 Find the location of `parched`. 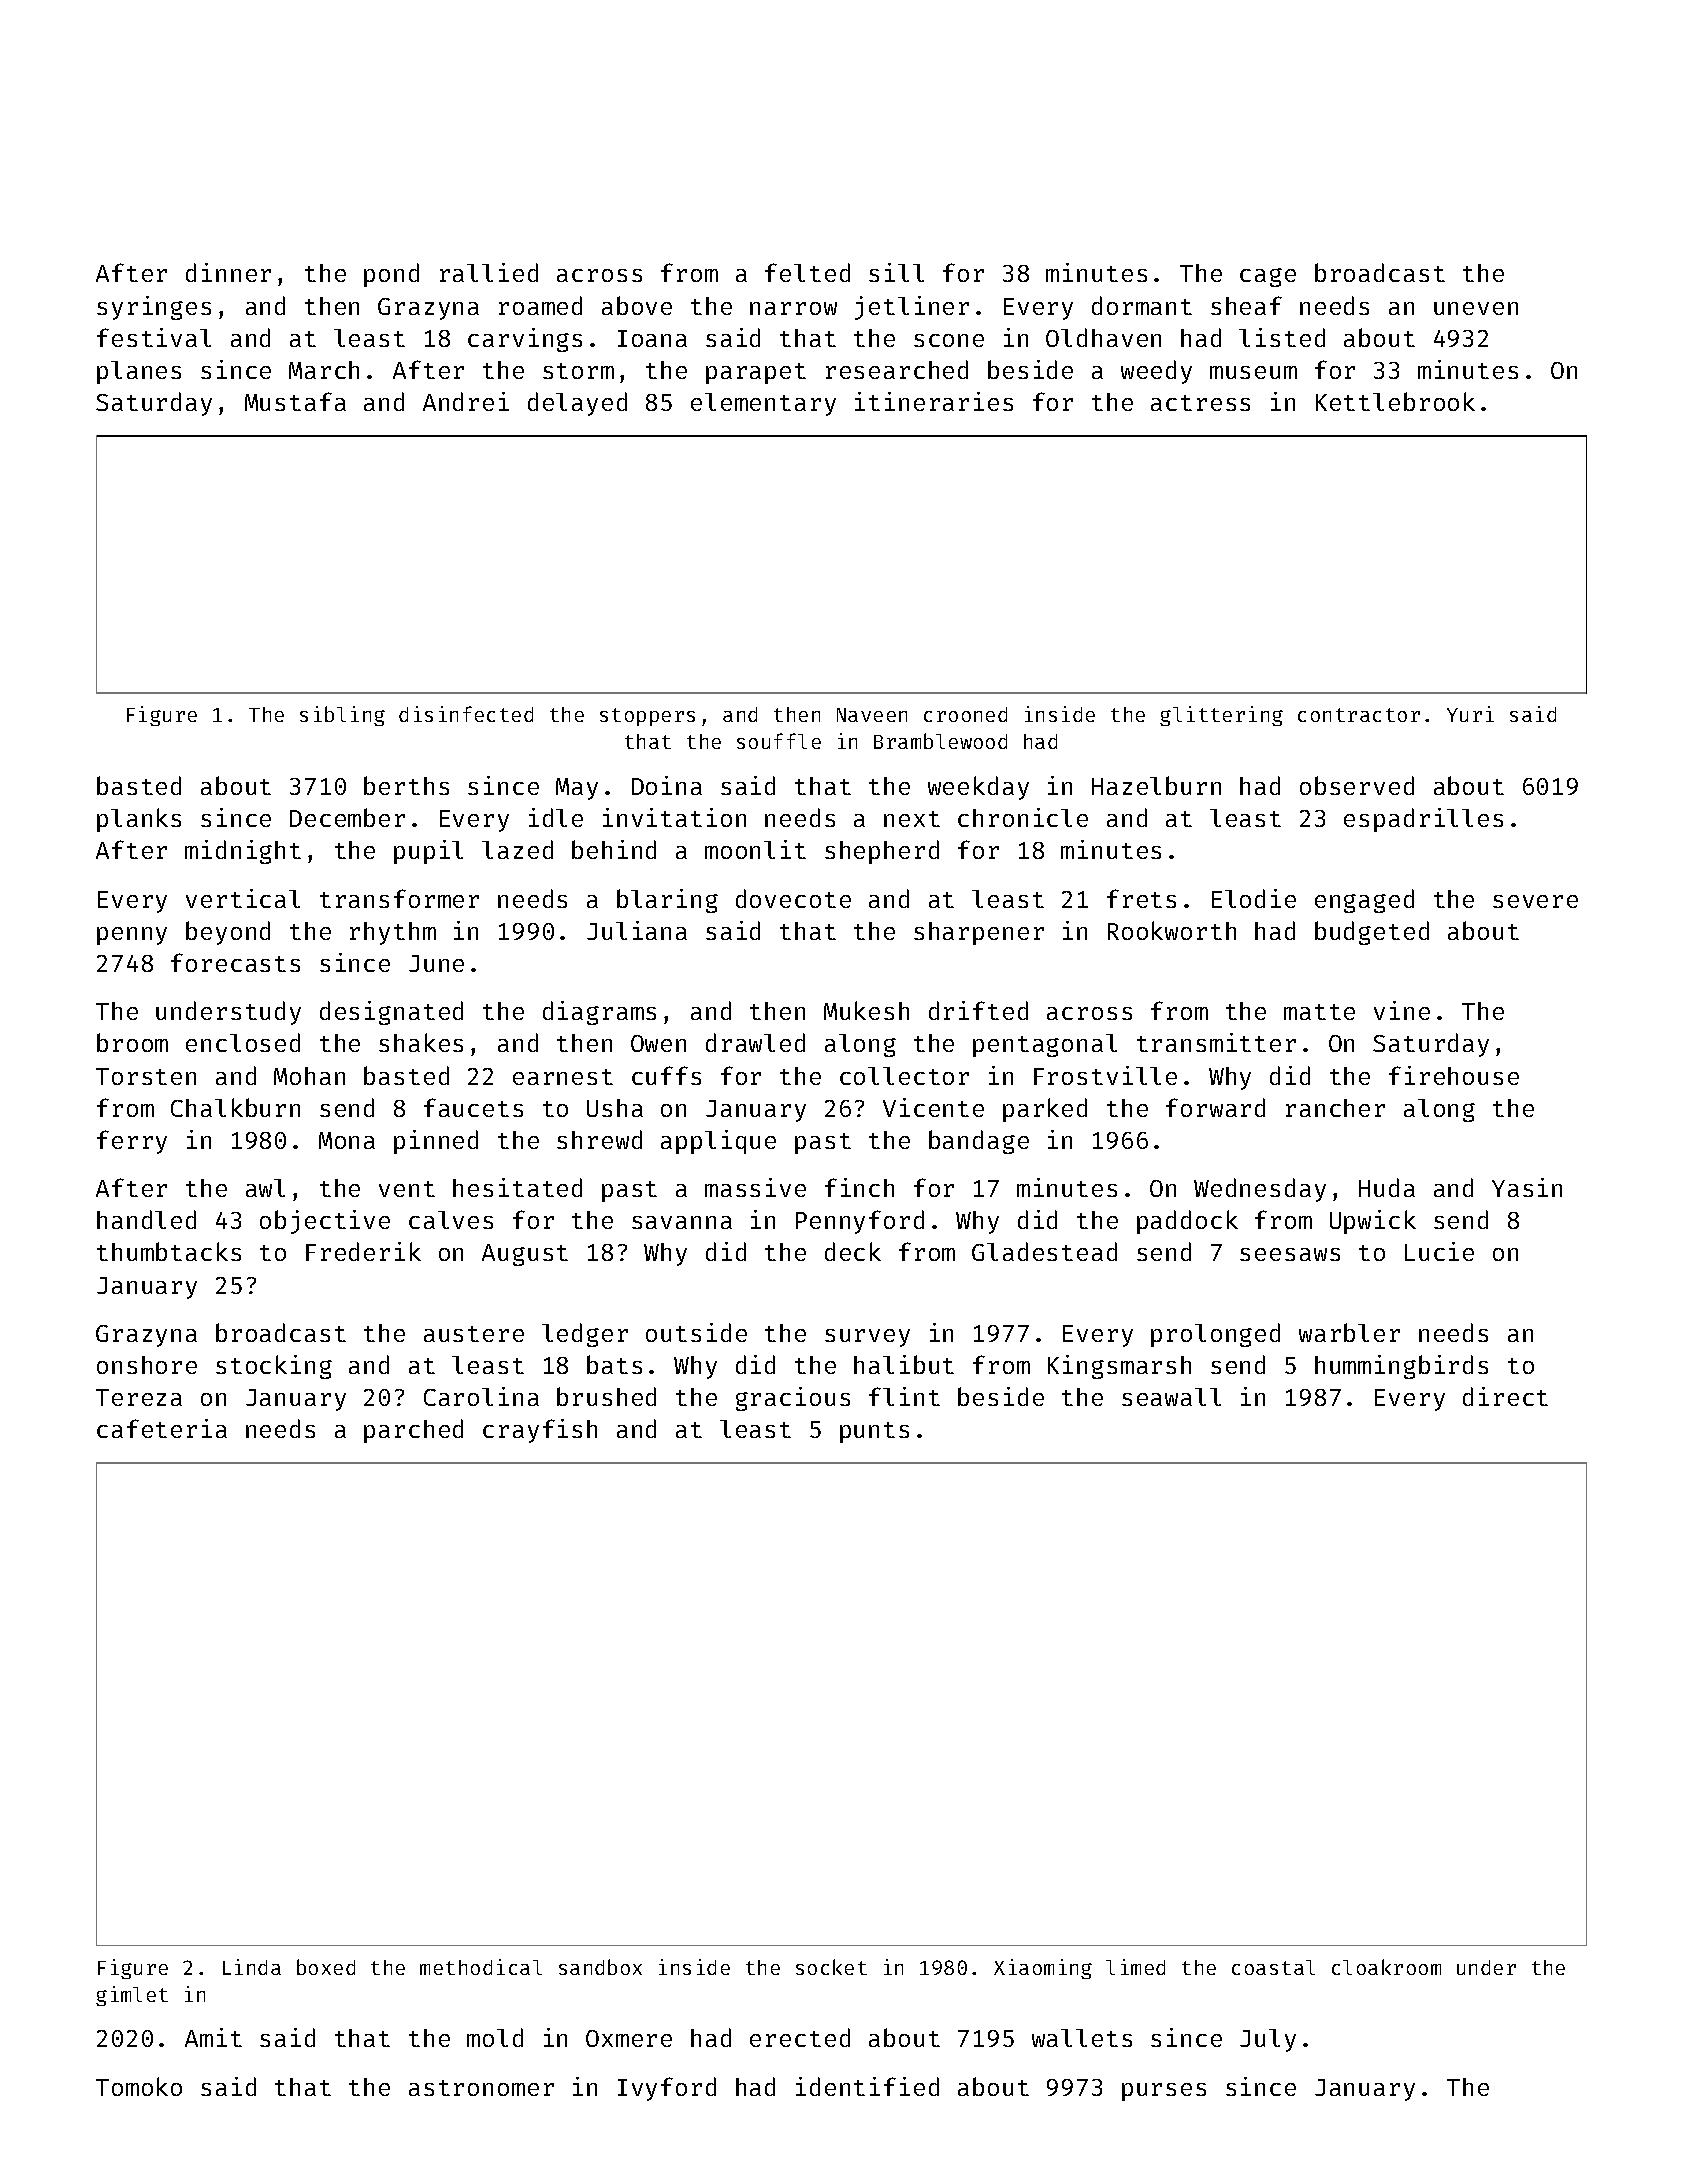

parched is located at coordinates (413, 1431).
